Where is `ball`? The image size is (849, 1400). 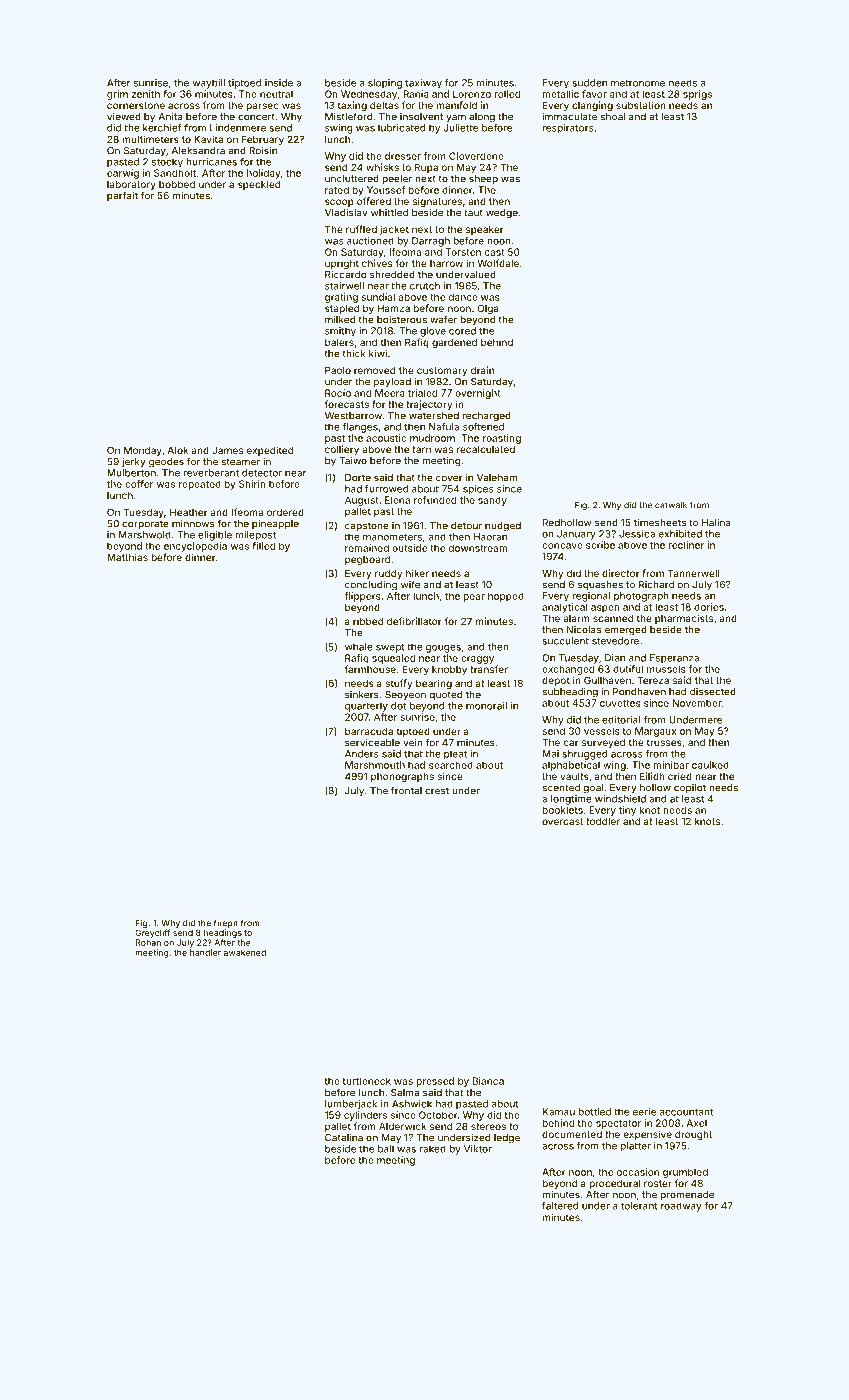 ball is located at coordinates (386, 1149).
